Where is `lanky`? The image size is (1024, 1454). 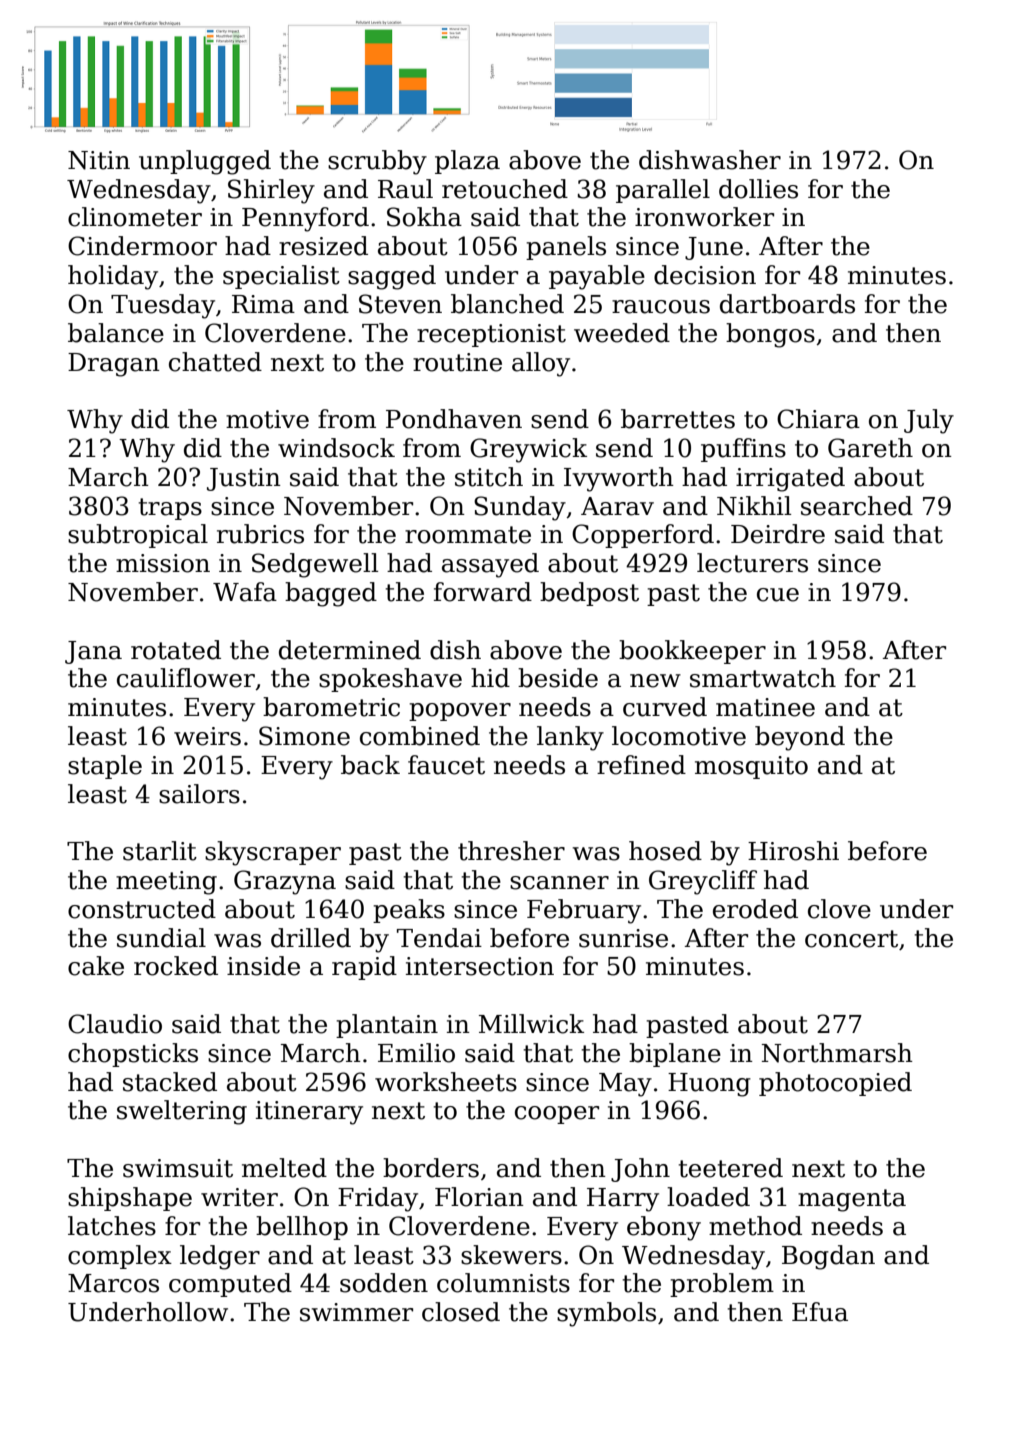
lanky is located at coordinates (570, 738).
